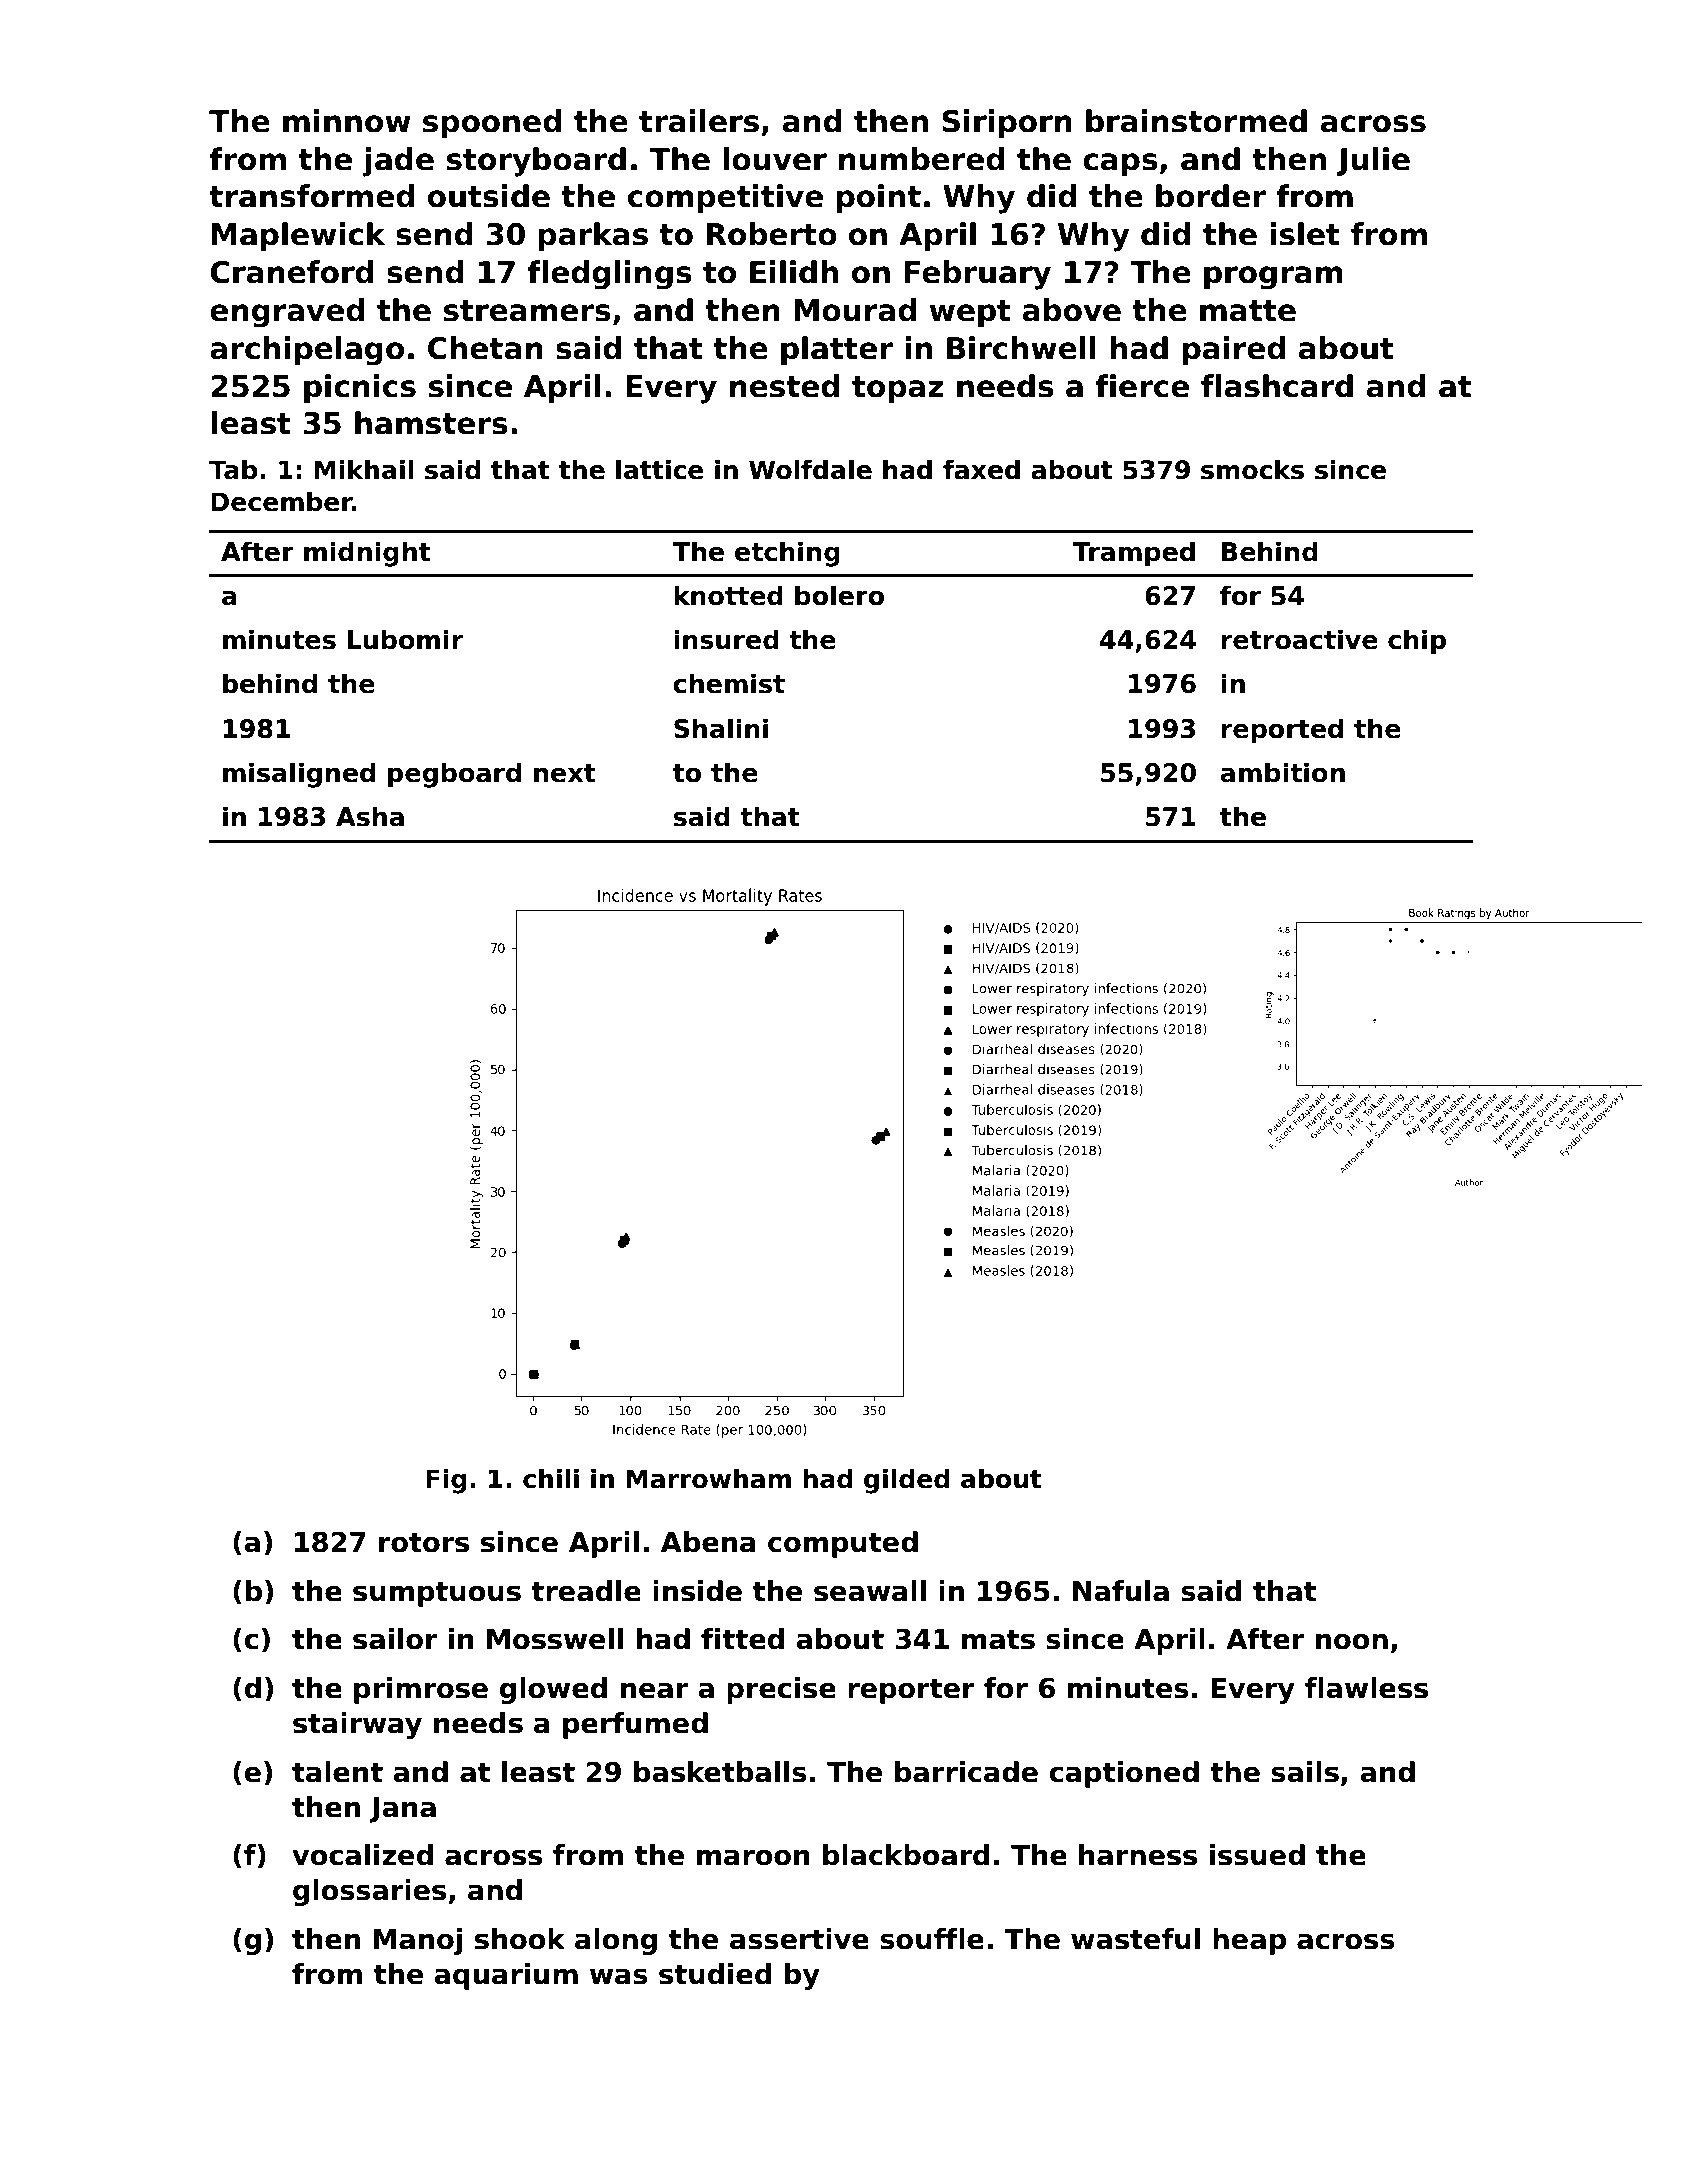 The image size is (1683, 2178). What do you see at coordinates (424, 1543) in the screenshot?
I see `rotors` at bounding box center [424, 1543].
